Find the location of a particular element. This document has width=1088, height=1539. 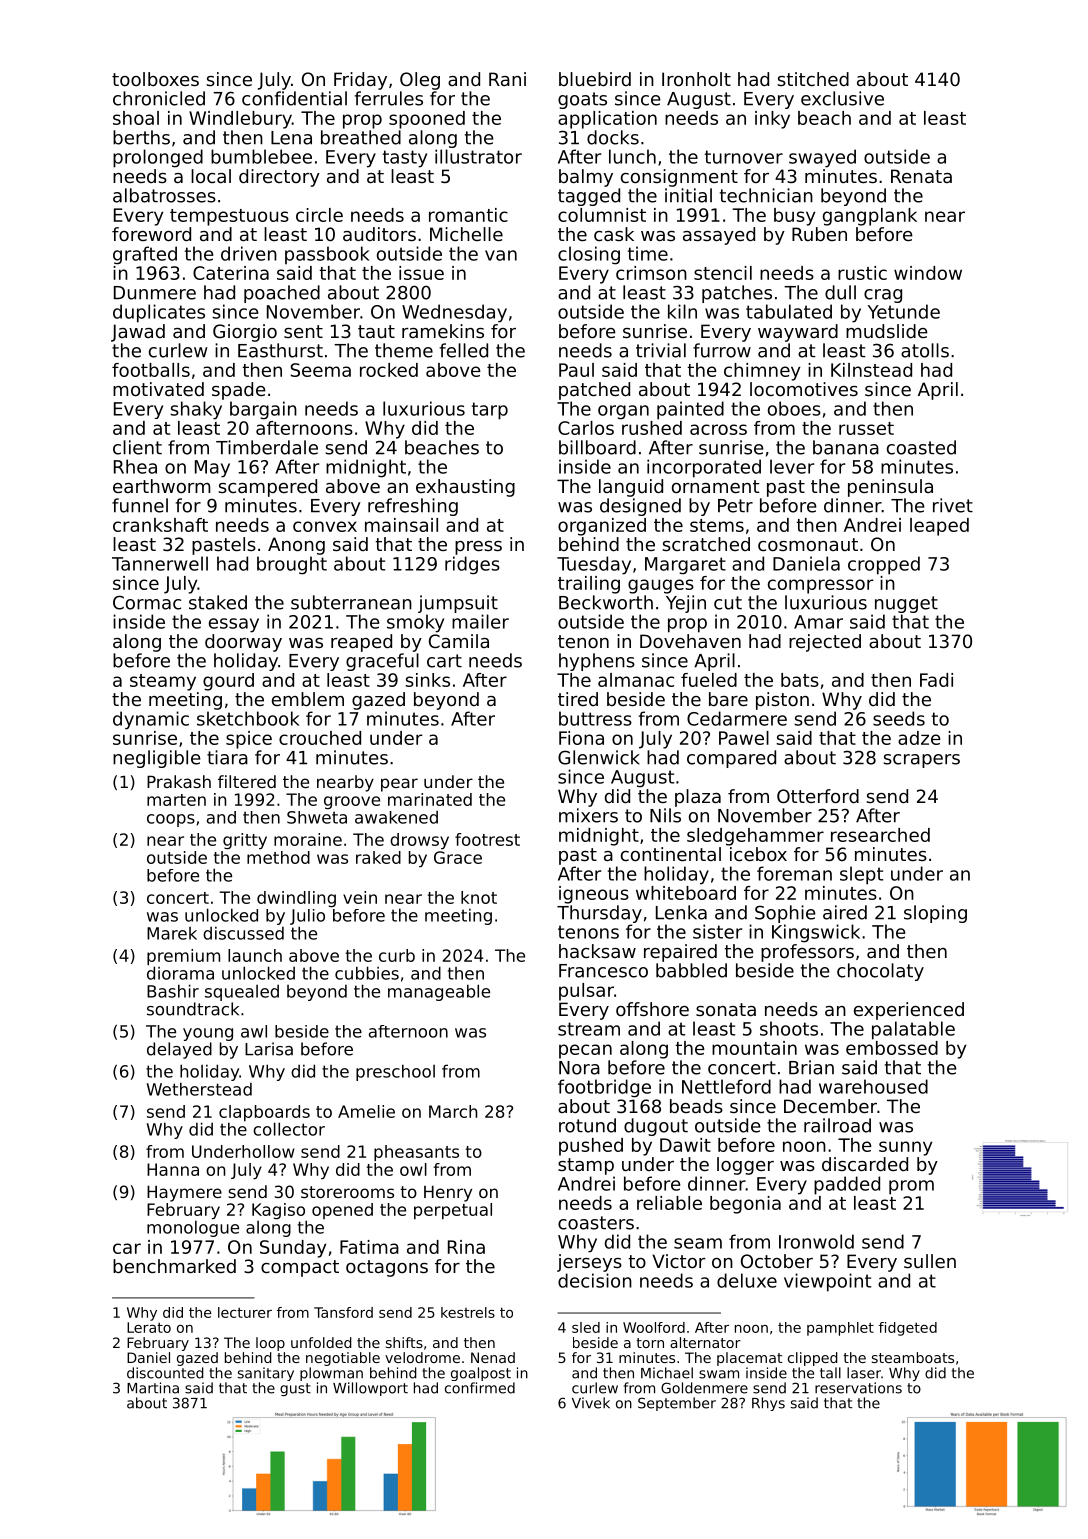

launch is located at coordinates (255, 955).
